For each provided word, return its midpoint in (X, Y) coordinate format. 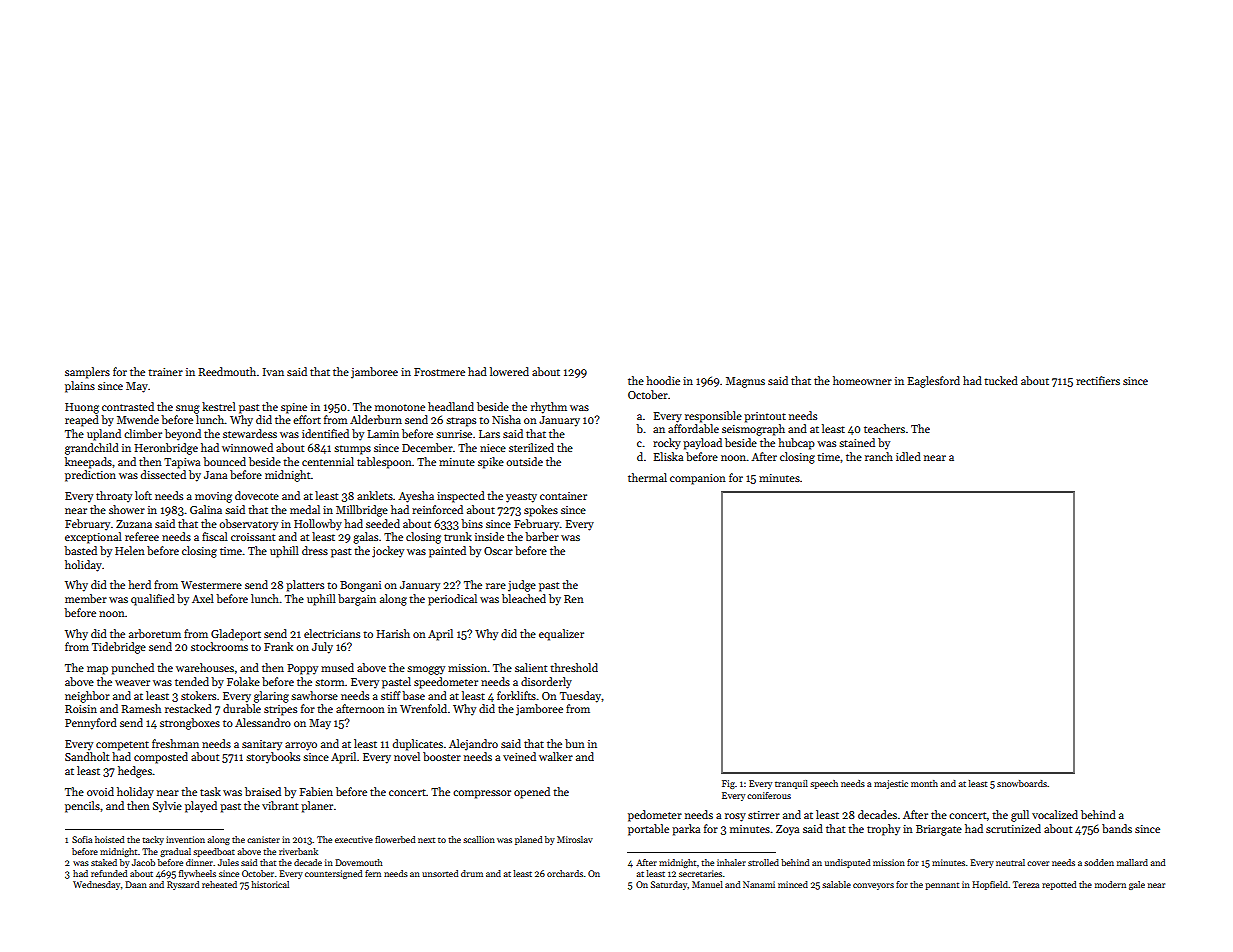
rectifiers (1098, 380)
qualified (153, 600)
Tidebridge (119, 648)
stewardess (250, 433)
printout (765, 417)
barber (542, 536)
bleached (524, 598)
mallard (1132, 862)
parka (686, 830)
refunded (109, 873)
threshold (574, 667)
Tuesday (581, 697)
